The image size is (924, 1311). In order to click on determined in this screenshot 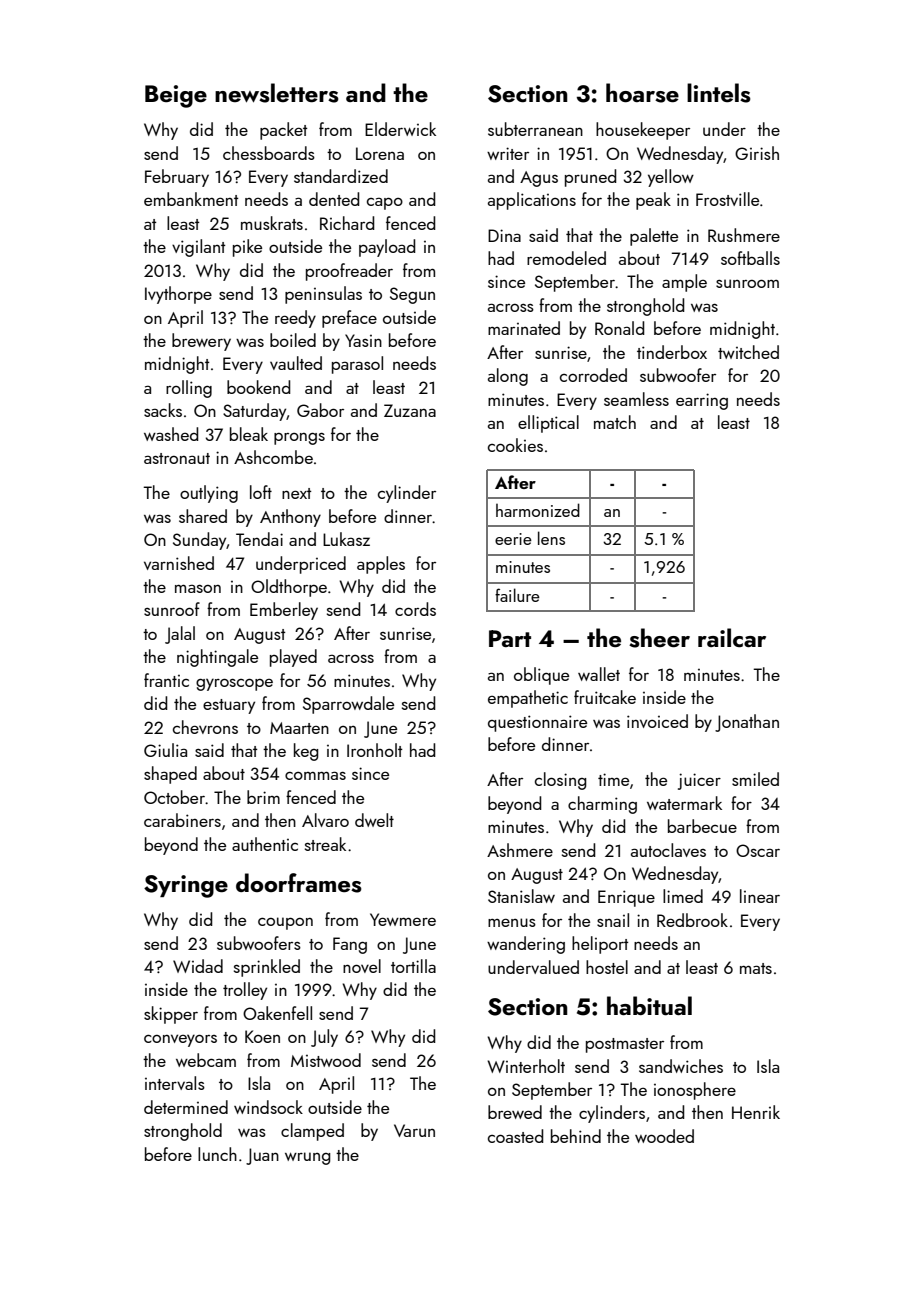, I will do `click(186, 1107)`.
